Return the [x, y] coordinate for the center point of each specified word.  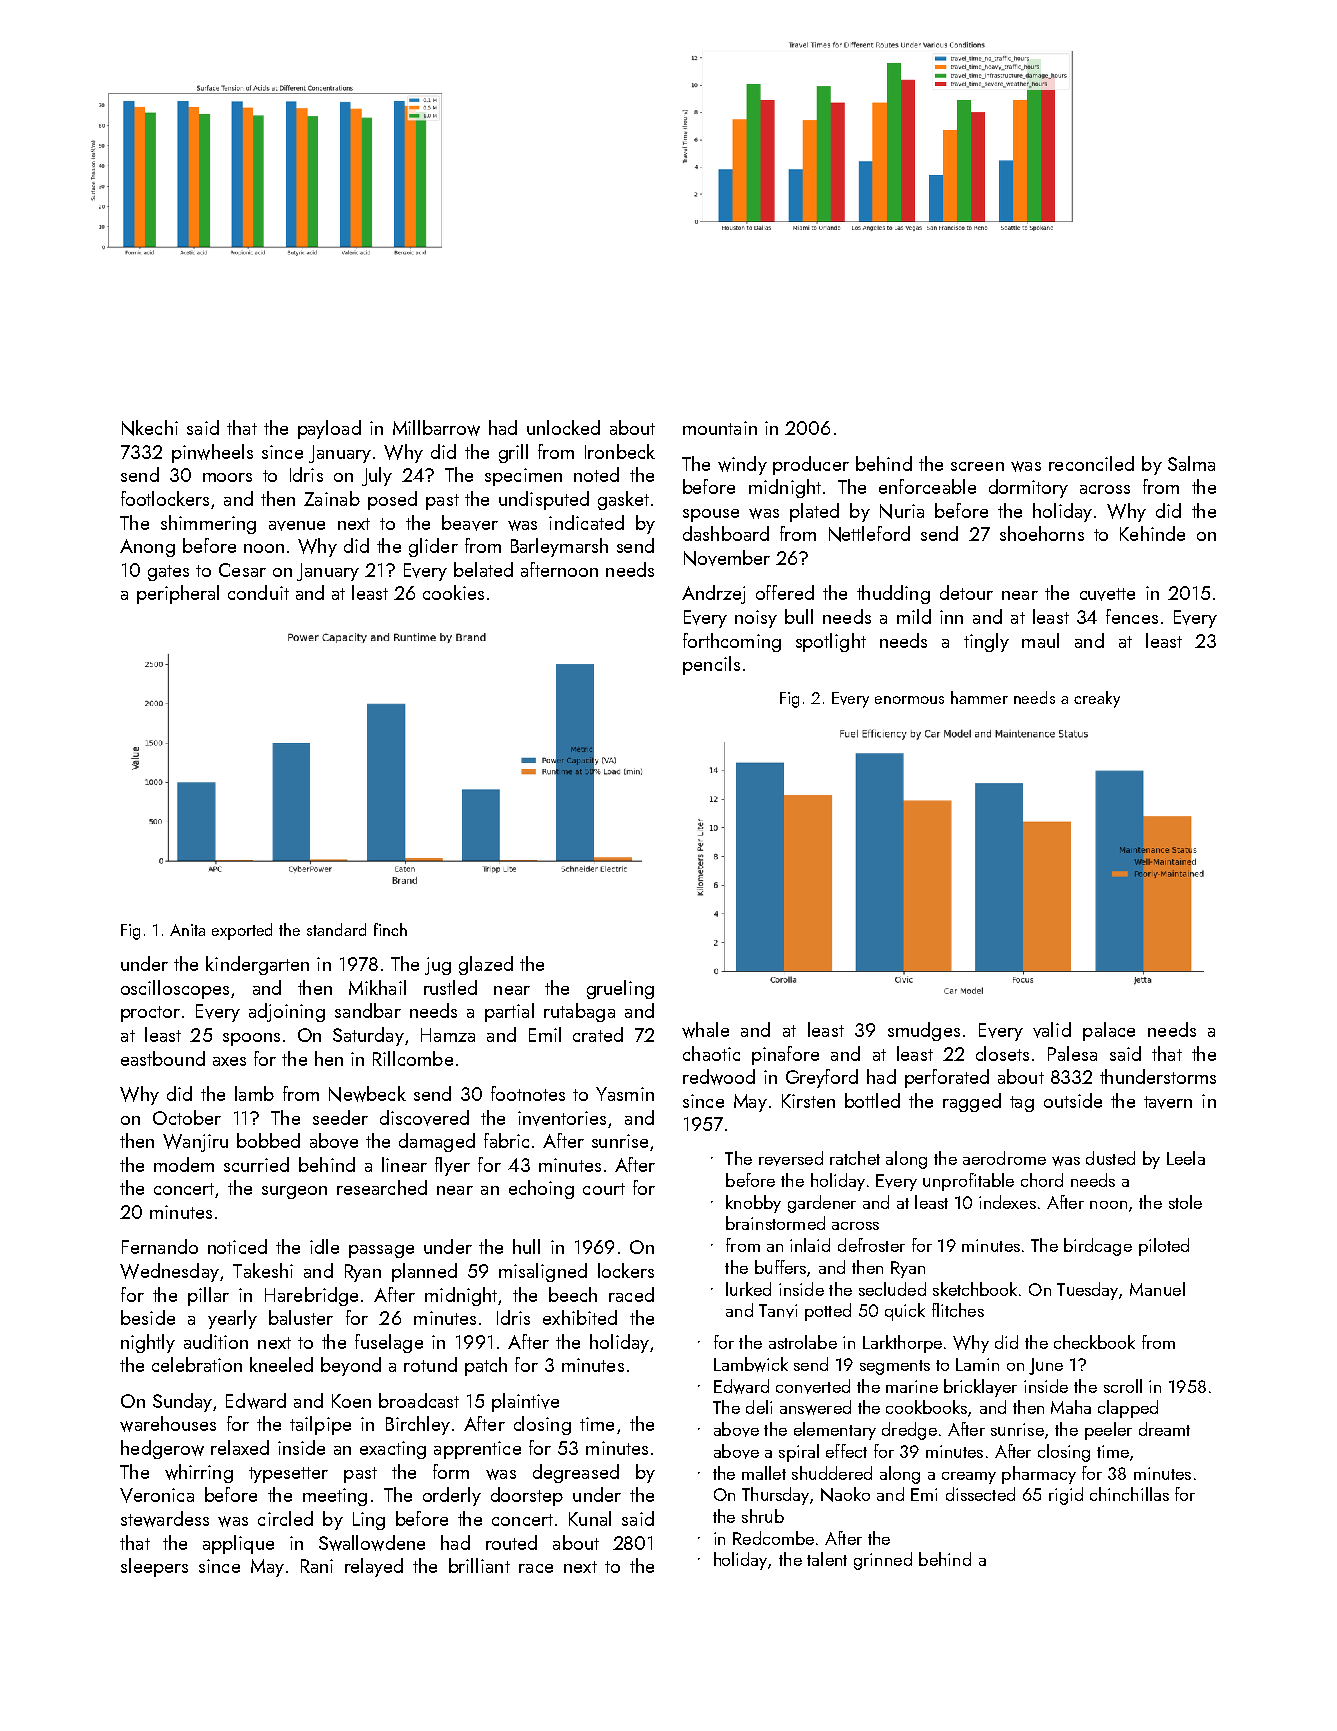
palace [1109, 1031]
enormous [909, 700]
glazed [486, 965]
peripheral [178, 594]
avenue [297, 526]
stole [1185, 1202]
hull [526, 1246]
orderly [452, 1496]
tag [1022, 1104]
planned [424, 1272]
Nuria [902, 511]
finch [390, 929]
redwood [719, 1077]
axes [229, 1061]
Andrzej [713, 594]
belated [483, 569]
